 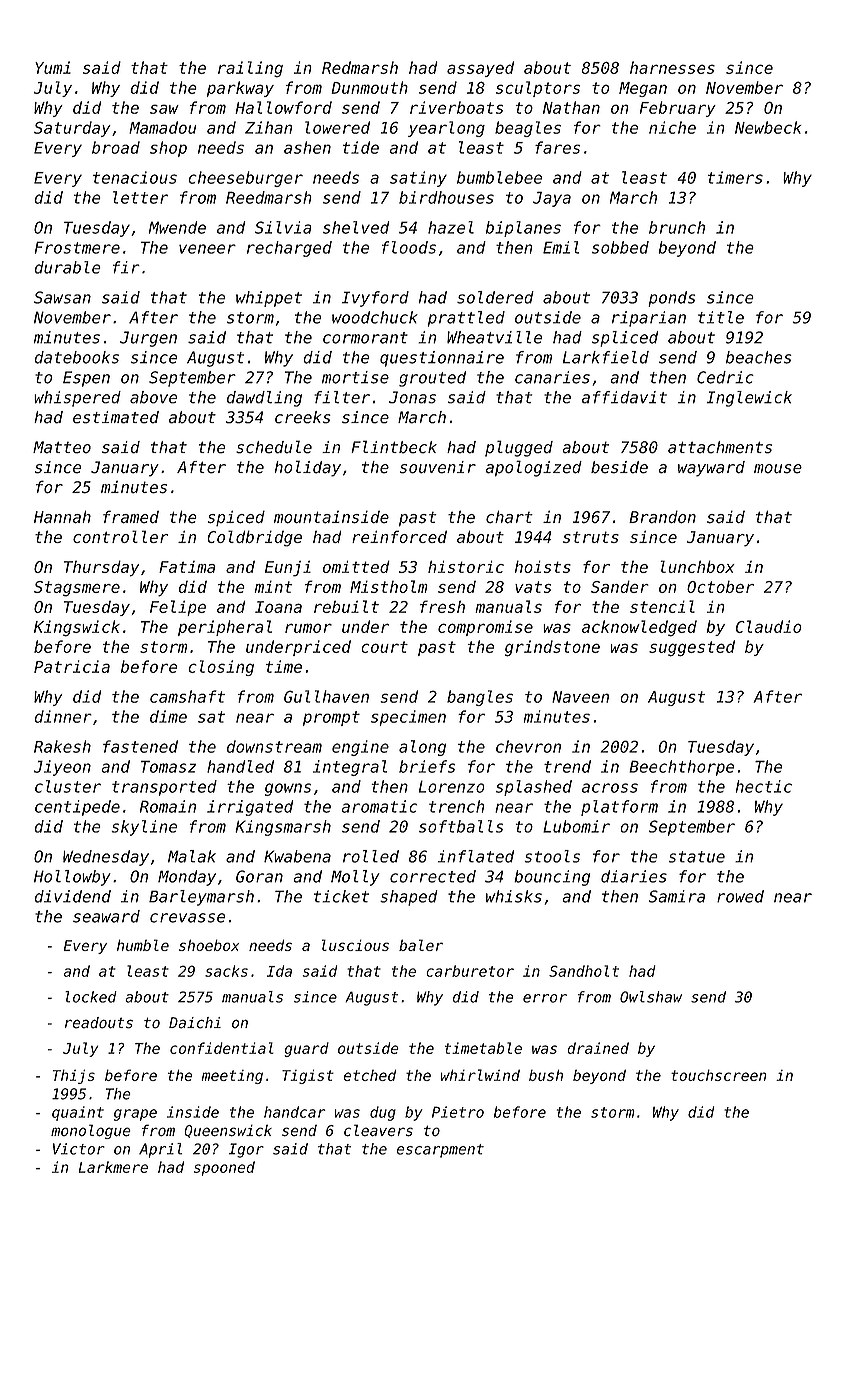 What do you see at coordinates (221, 668) in the document?
I see `closing` at bounding box center [221, 668].
